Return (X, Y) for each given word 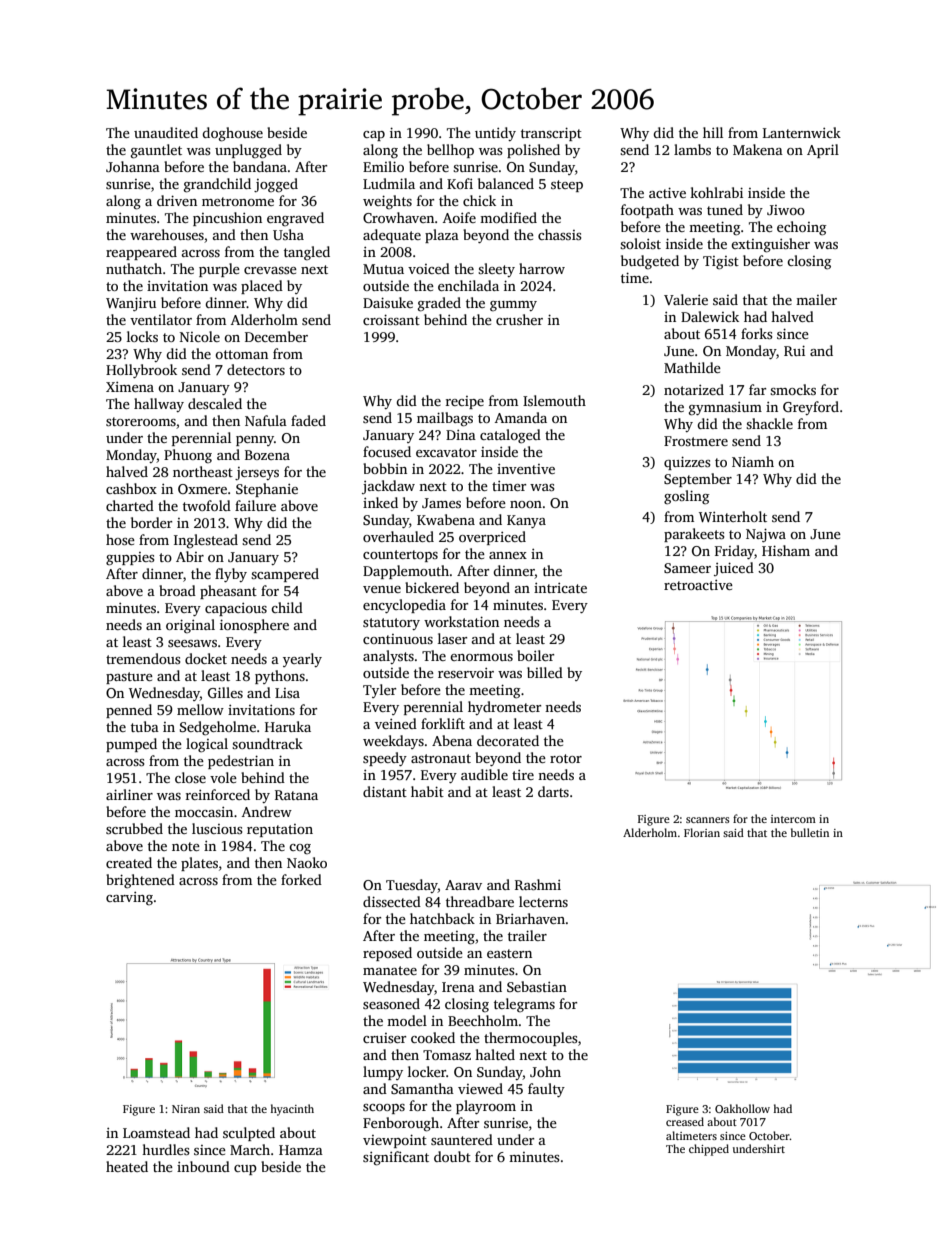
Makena (758, 149)
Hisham (786, 550)
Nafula (266, 420)
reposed (387, 954)
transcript (551, 134)
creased (685, 1121)
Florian (702, 832)
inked (380, 502)
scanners (708, 820)
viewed (480, 1088)
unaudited (166, 132)
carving (129, 899)
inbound (203, 1166)
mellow (200, 709)
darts (553, 791)
